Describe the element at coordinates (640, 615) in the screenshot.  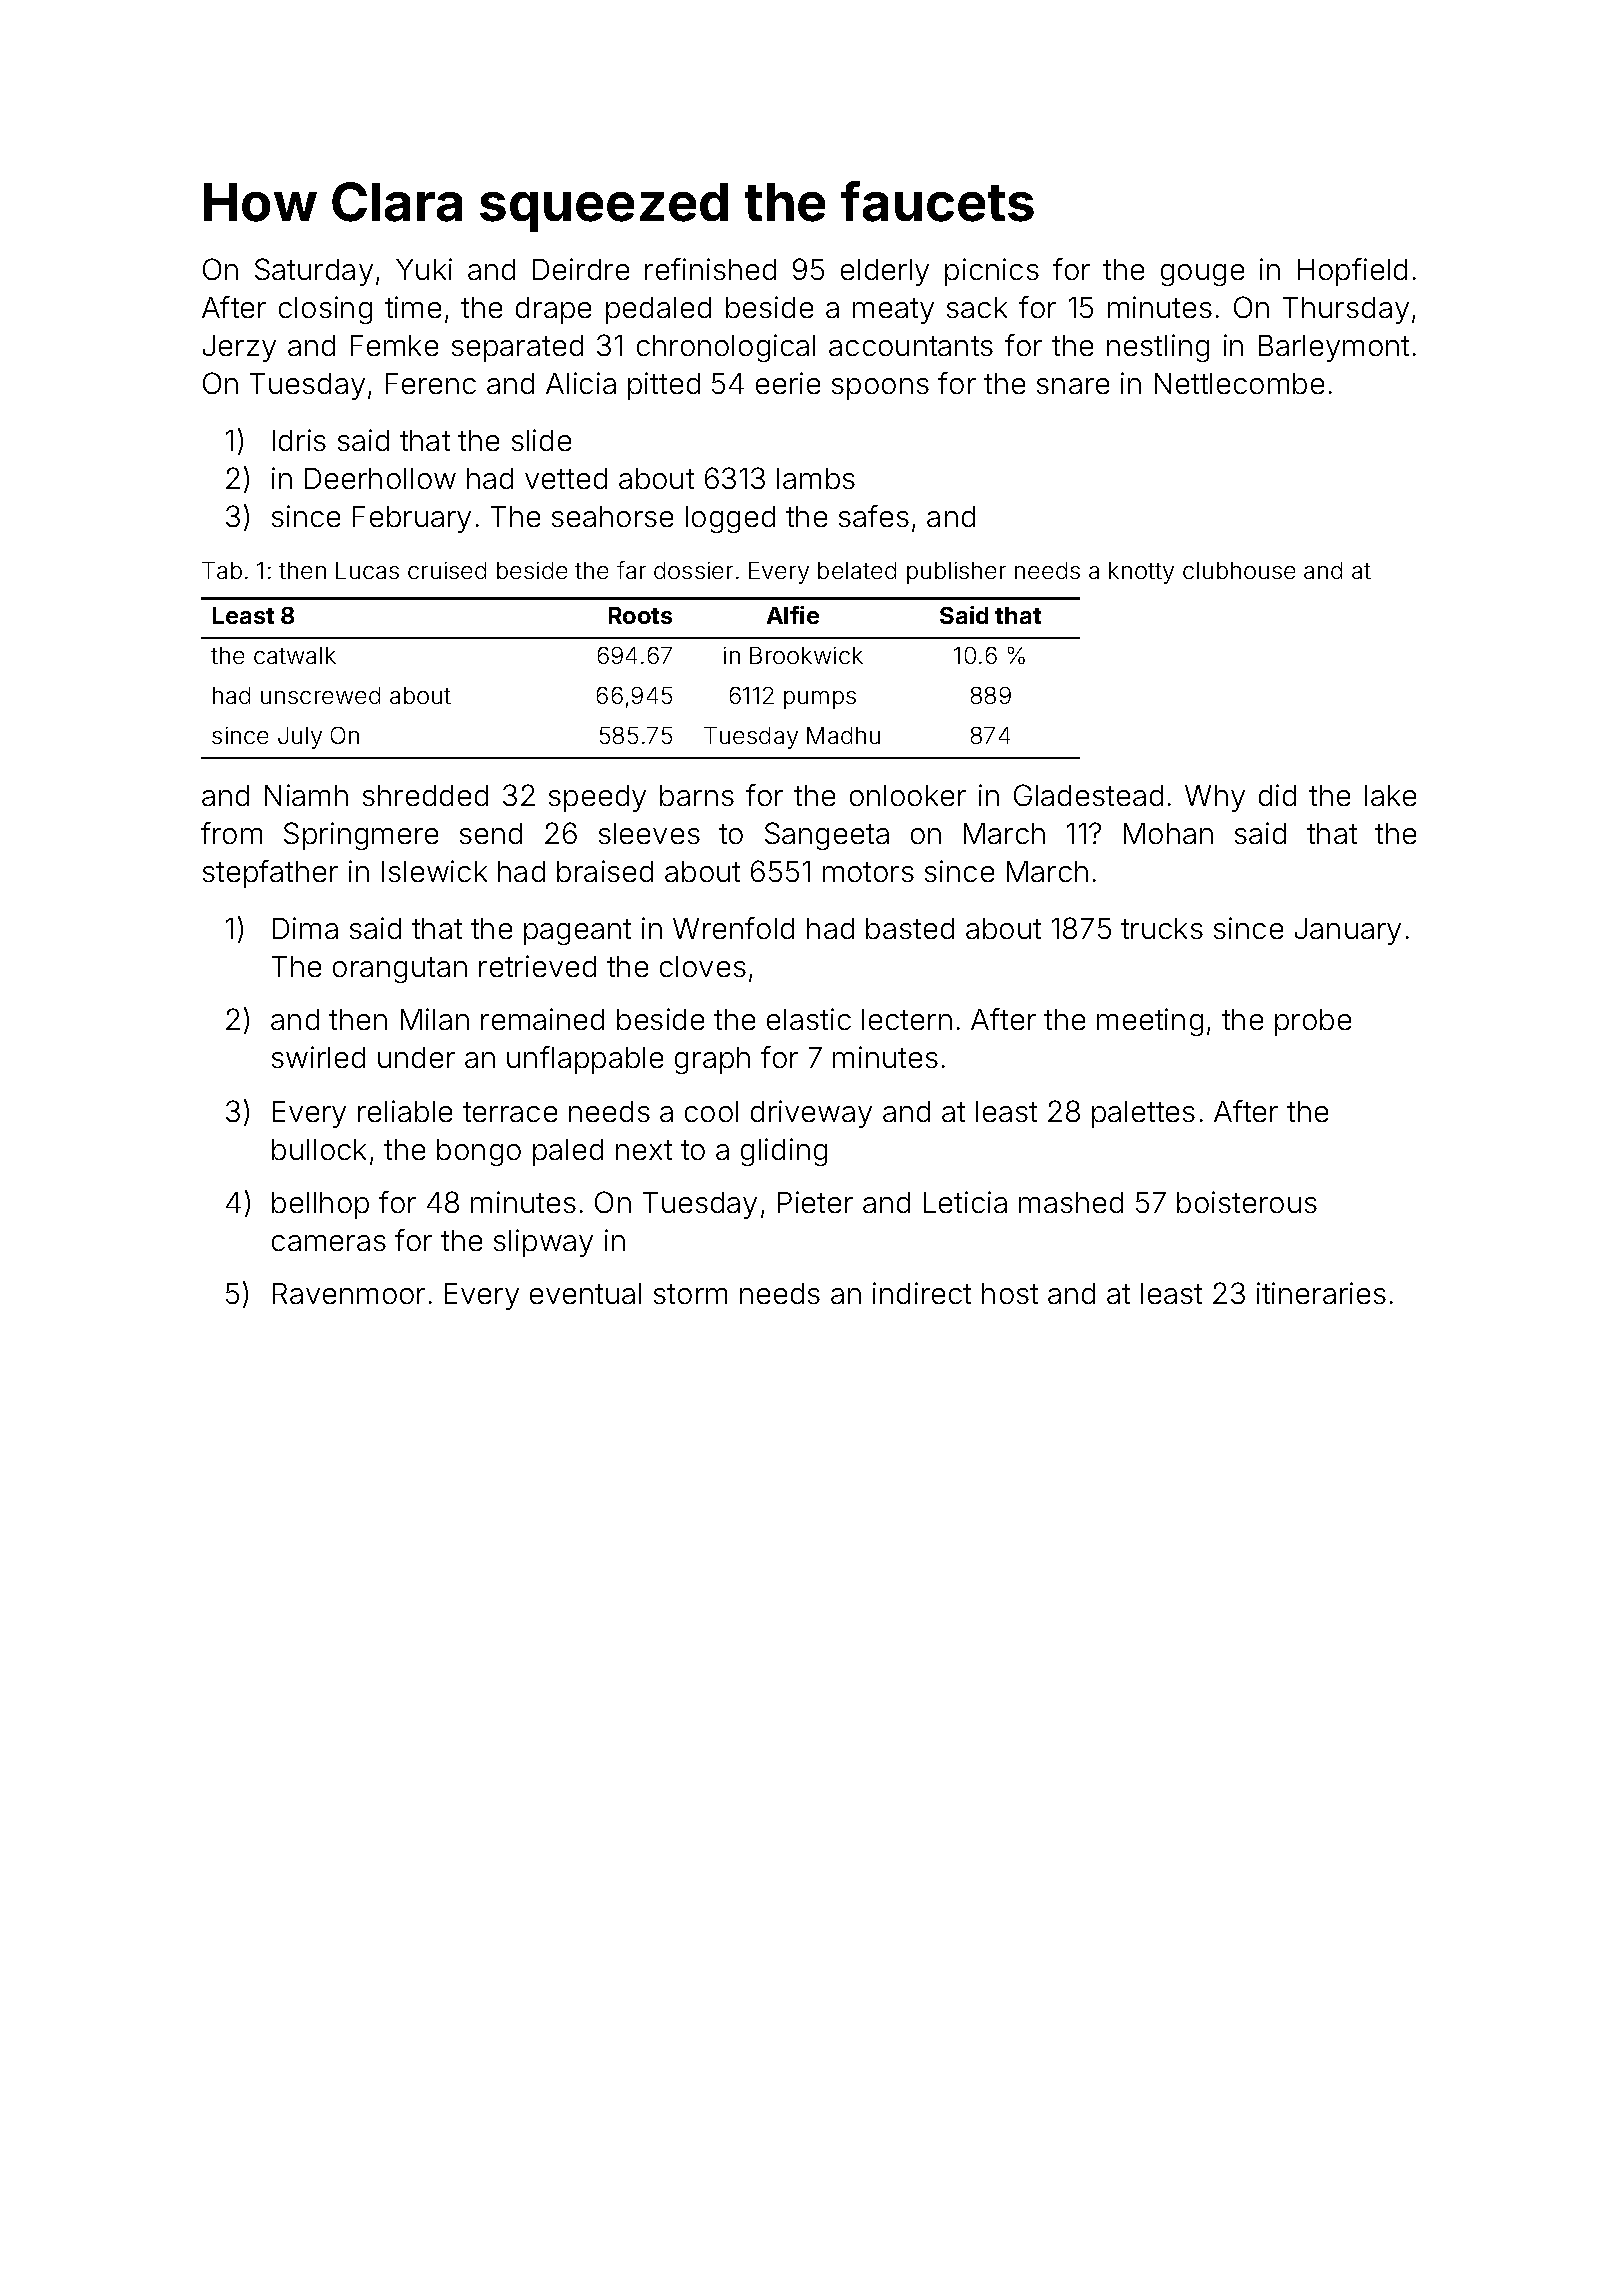
I see `Roots` at that location.
